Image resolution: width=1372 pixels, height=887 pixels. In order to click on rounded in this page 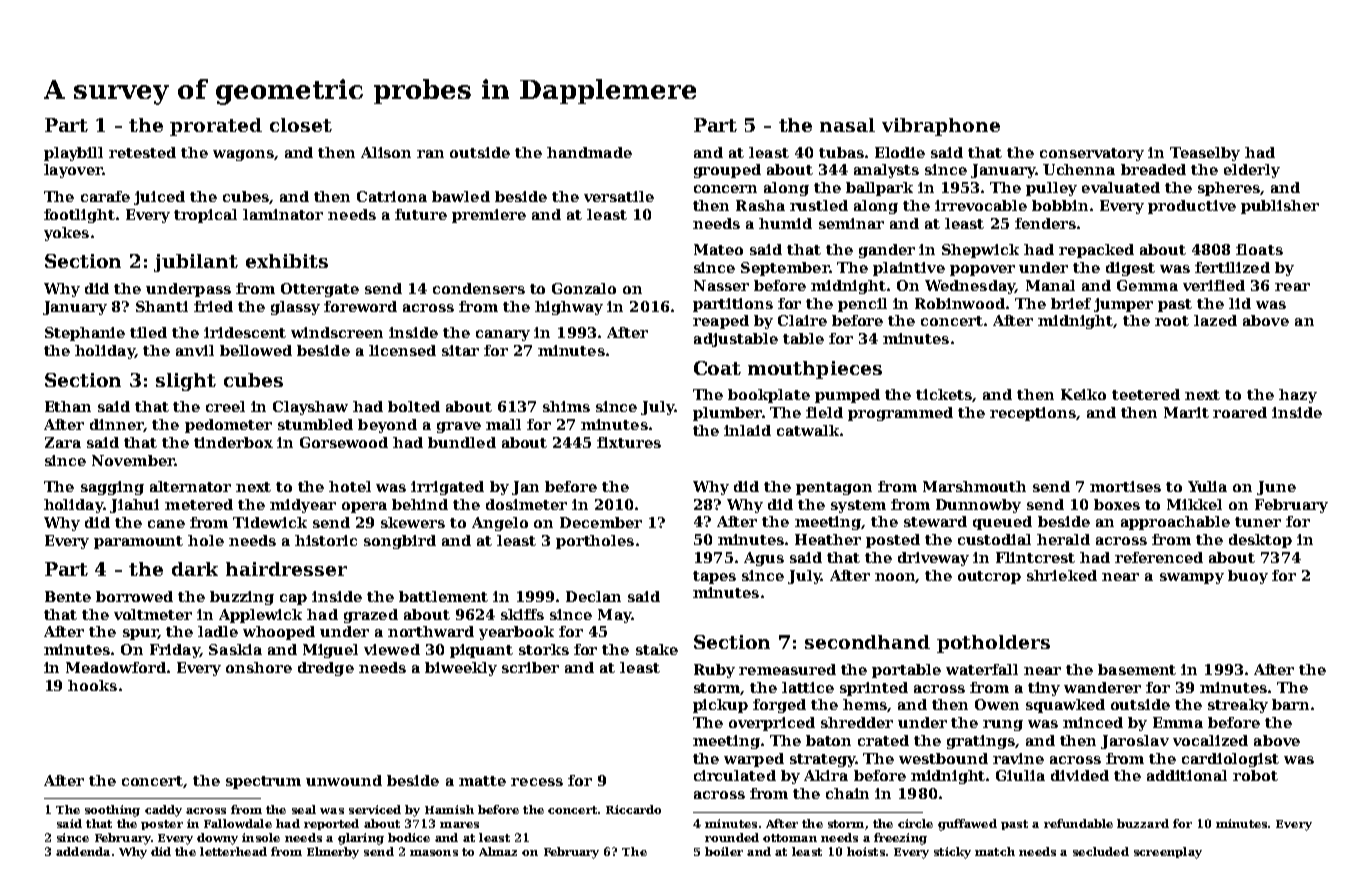, I will do `click(732, 837)`.
